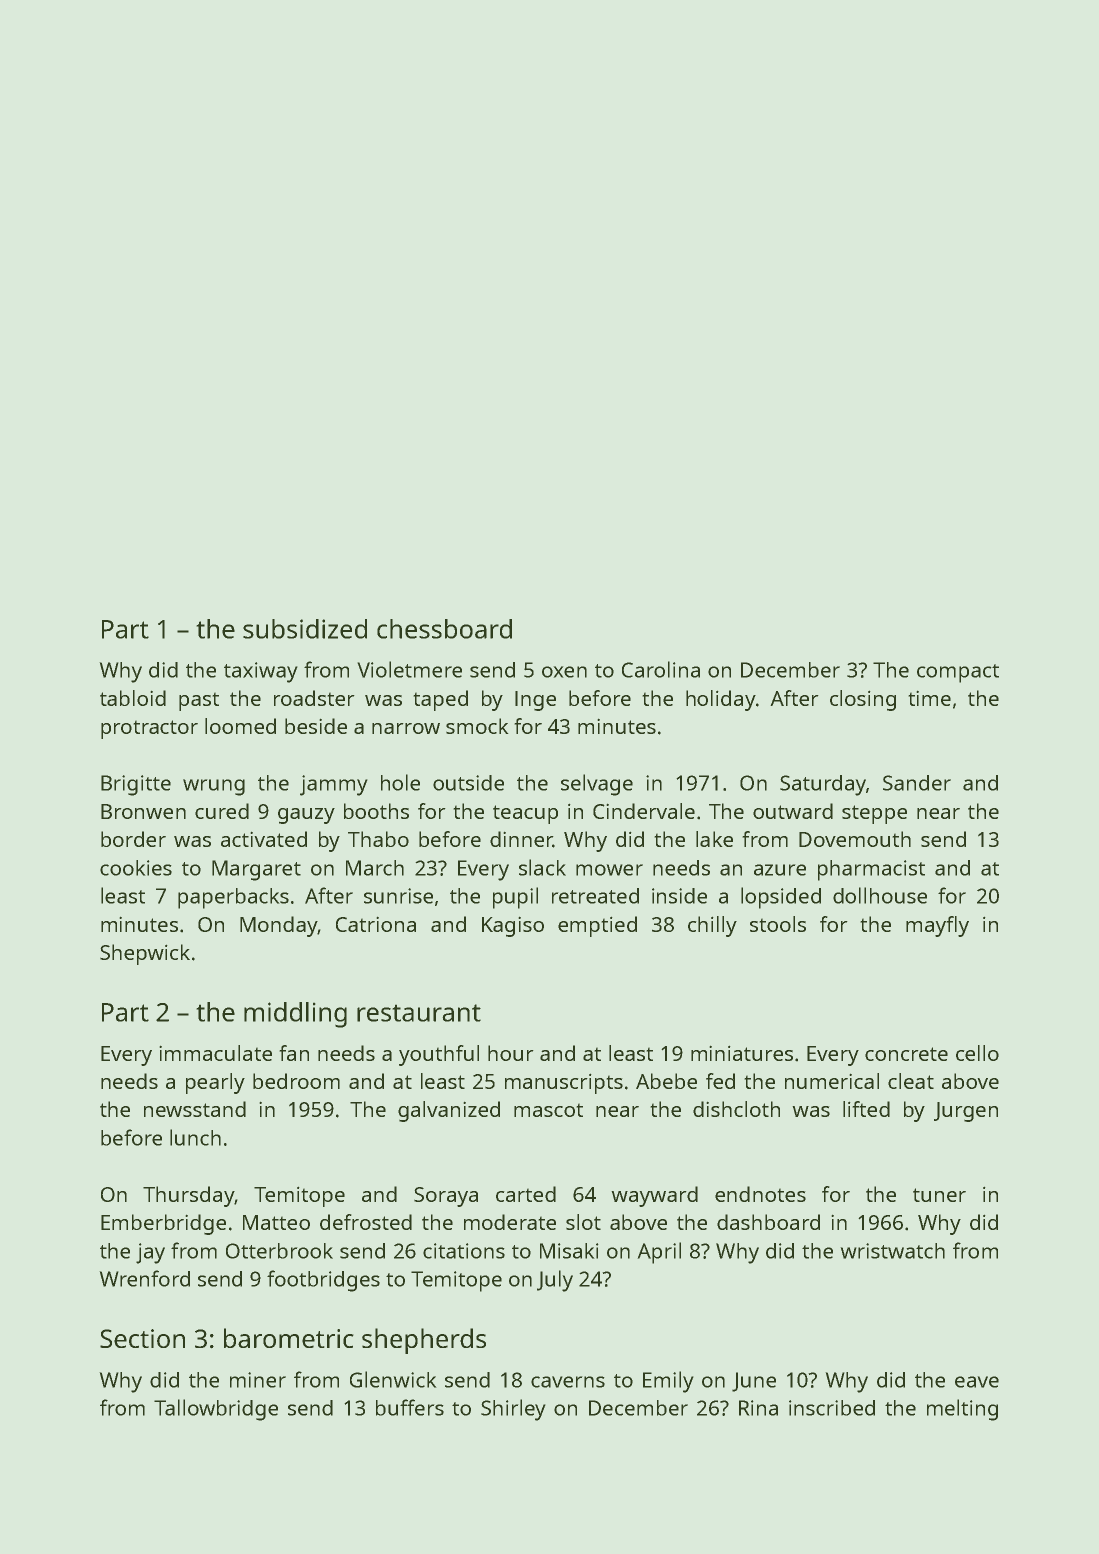 Image resolution: width=1099 pixels, height=1554 pixels. I want to click on loomed, so click(240, 726).
